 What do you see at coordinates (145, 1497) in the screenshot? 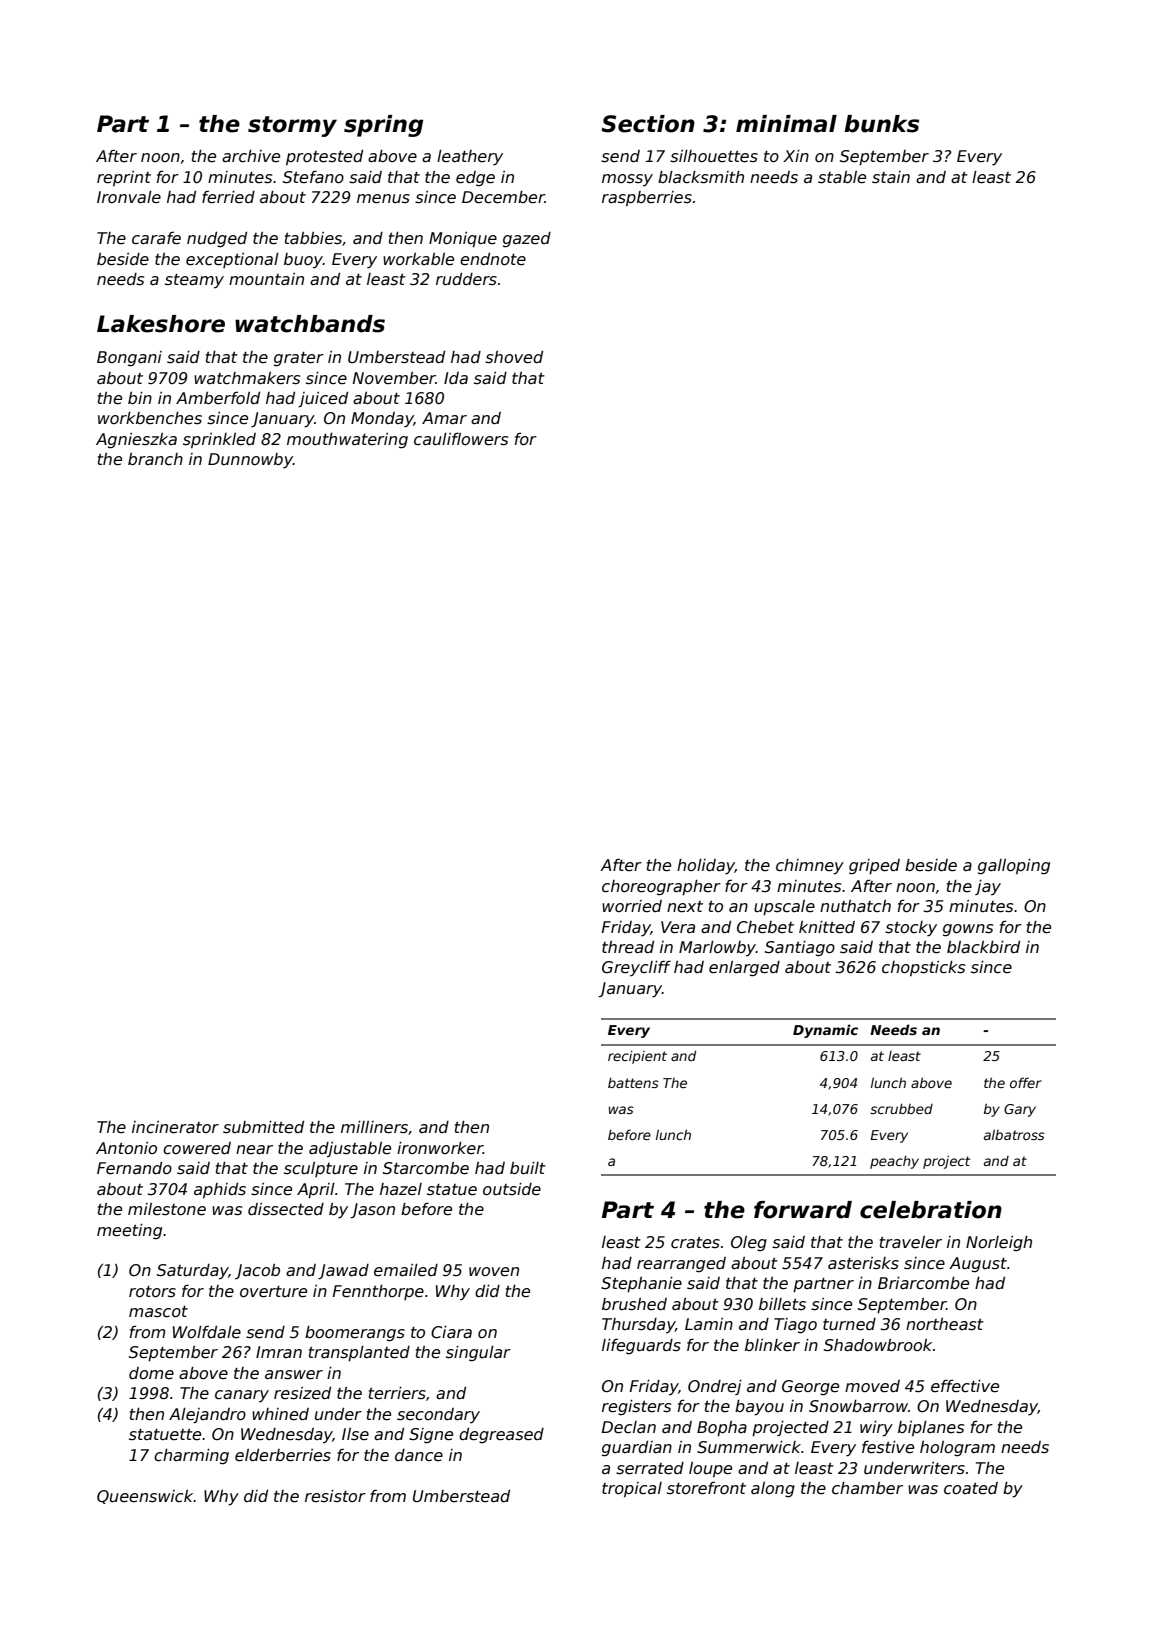
I see `Queenswick` at bounding box center [145, 1497].
